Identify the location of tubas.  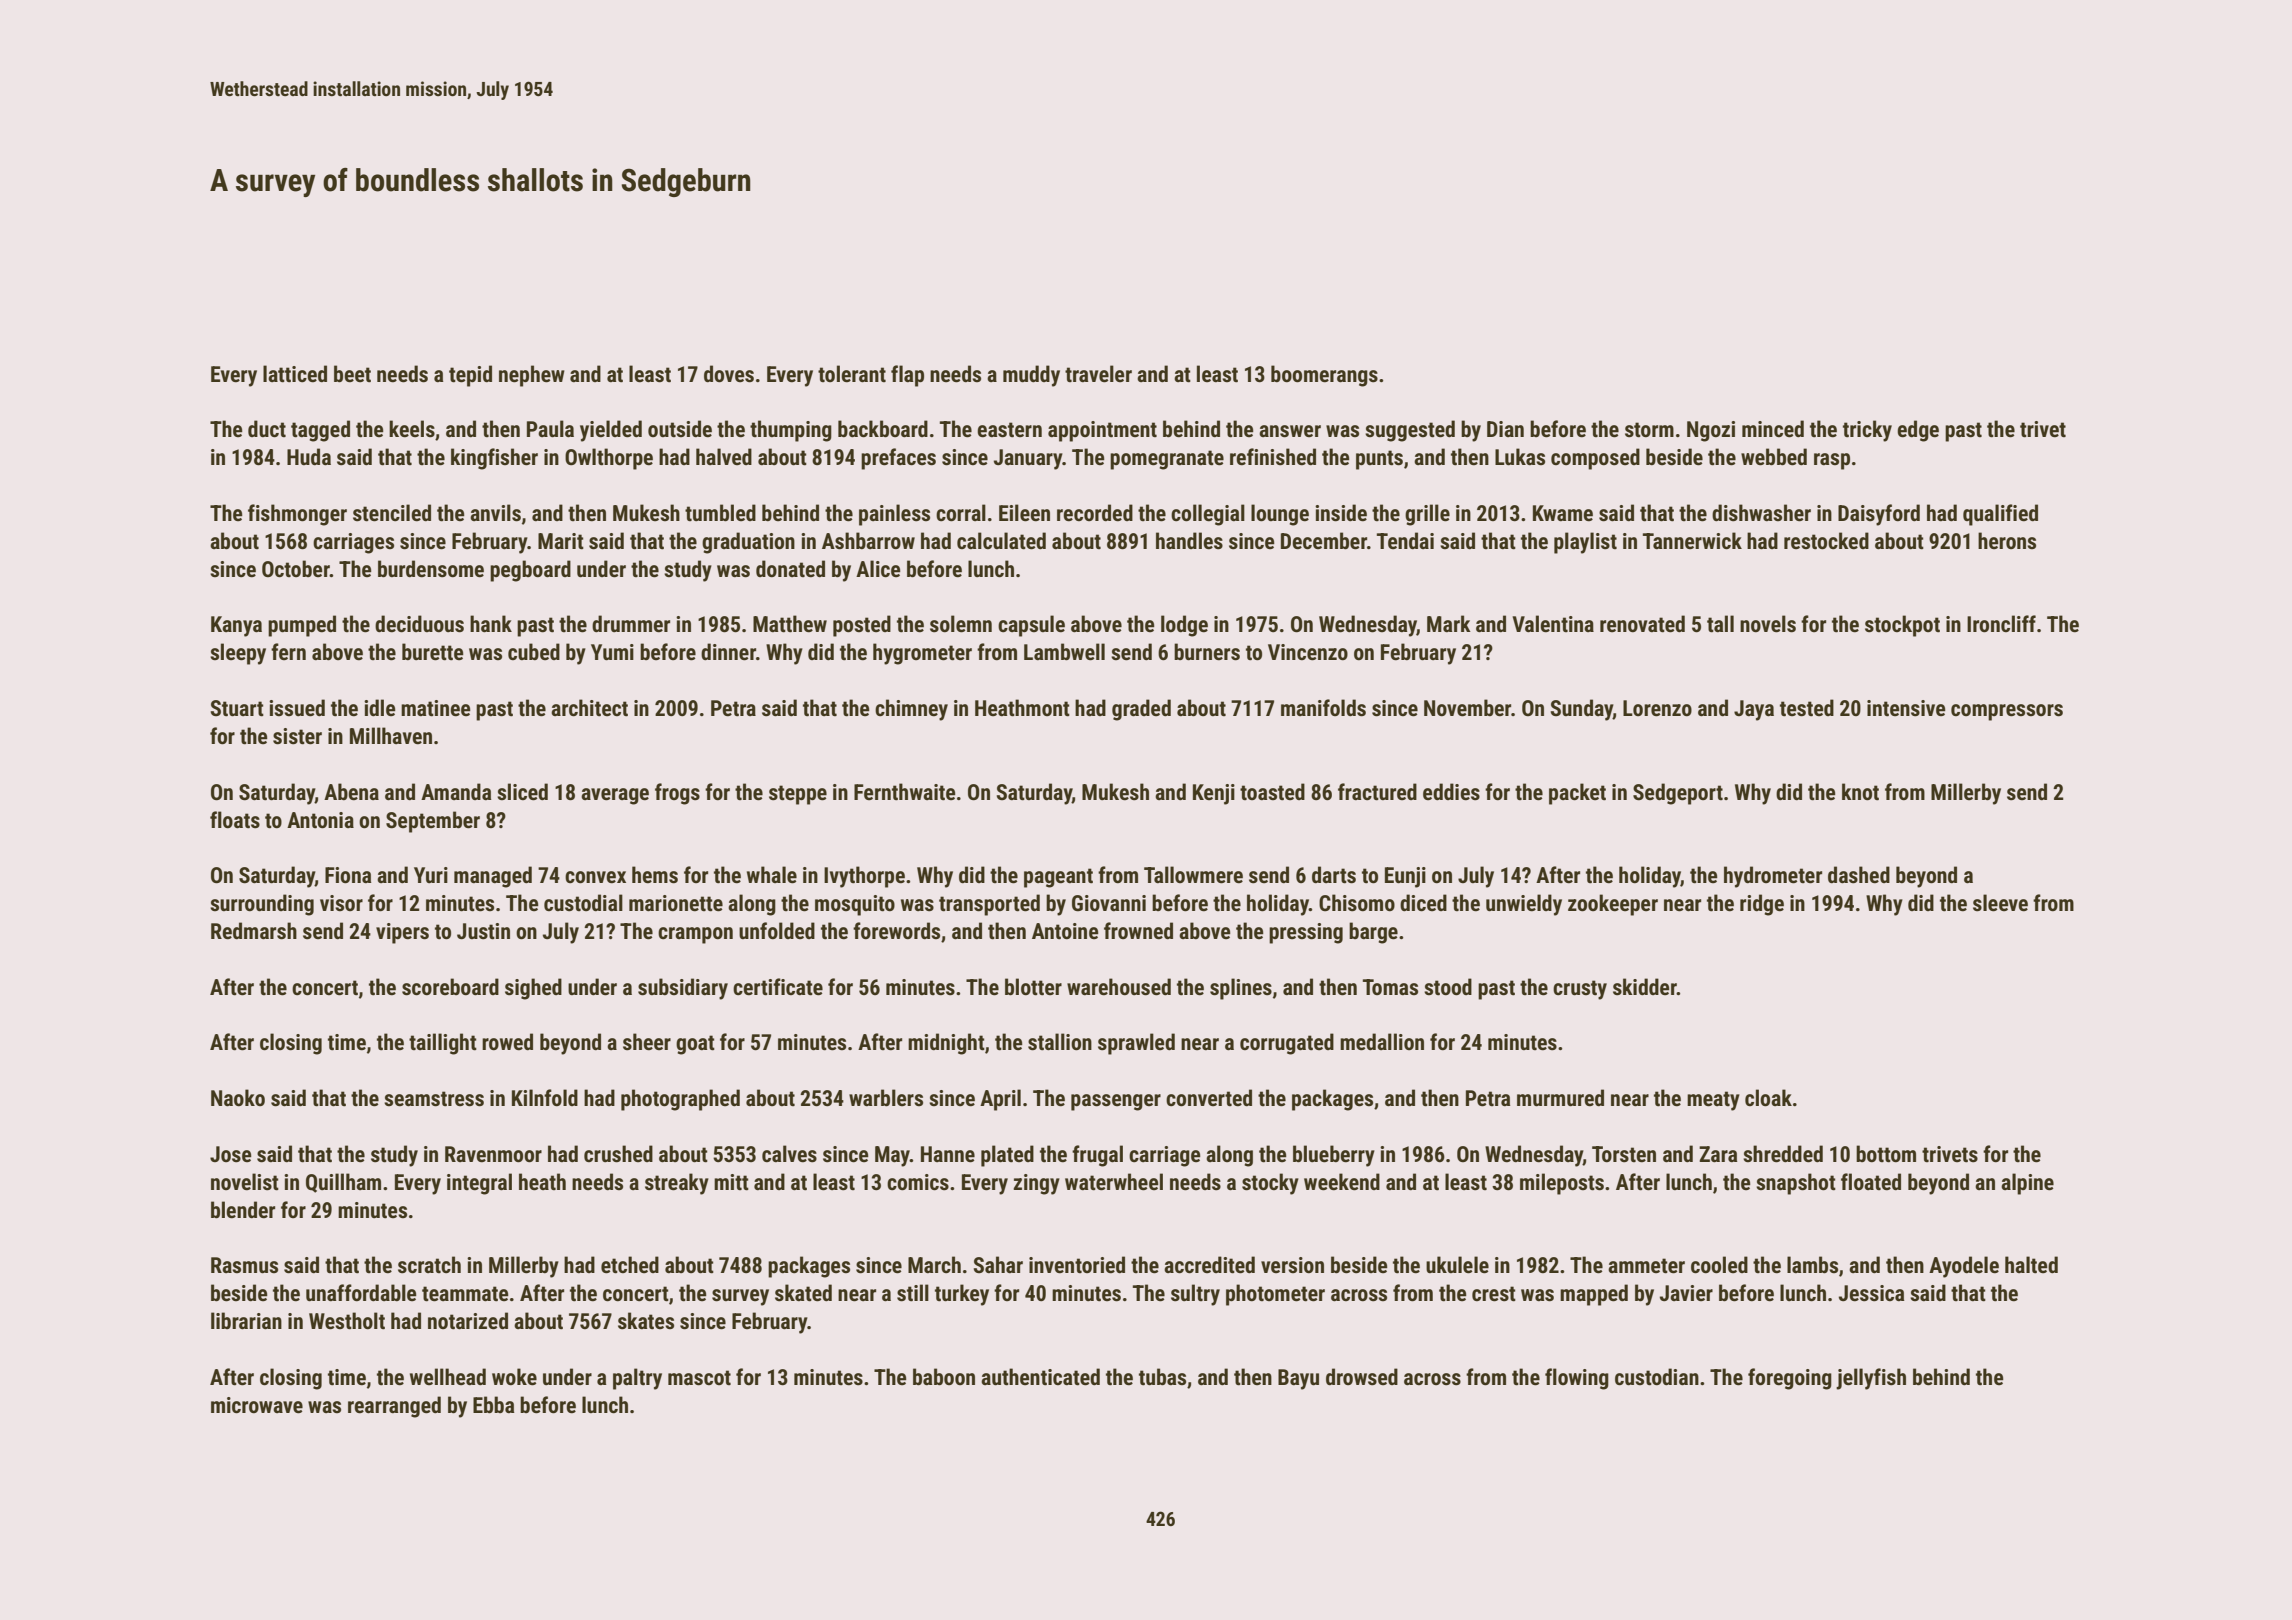
(1162, 1377).
